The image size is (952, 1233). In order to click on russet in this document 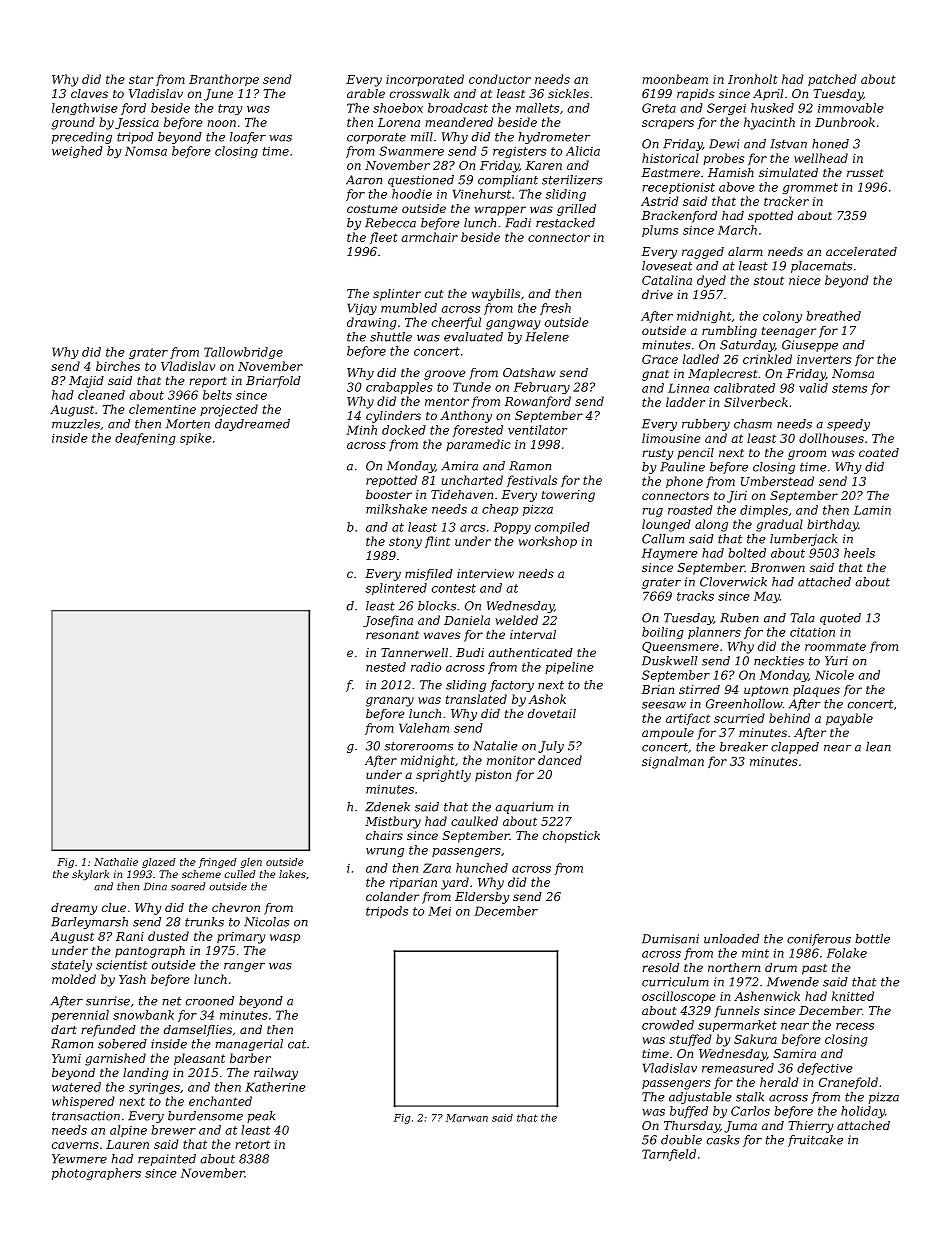, I will do `click(865, 173)`.
